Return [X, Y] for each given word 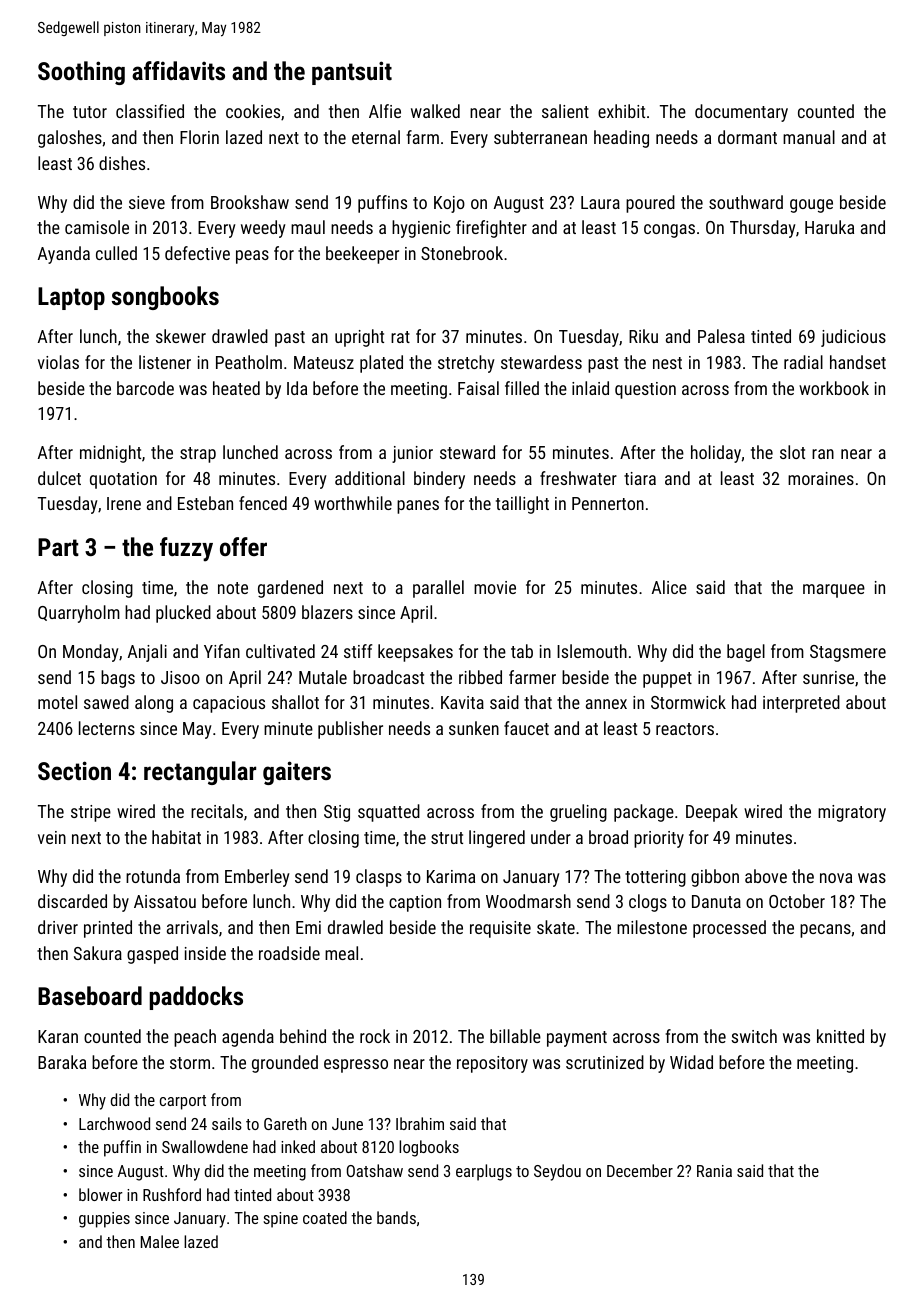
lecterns [107, 728]
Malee [160, 1241]
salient [565, 111]
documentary [741, 113]
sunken [474, 728]
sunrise [828, 677]
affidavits [178, 70]
